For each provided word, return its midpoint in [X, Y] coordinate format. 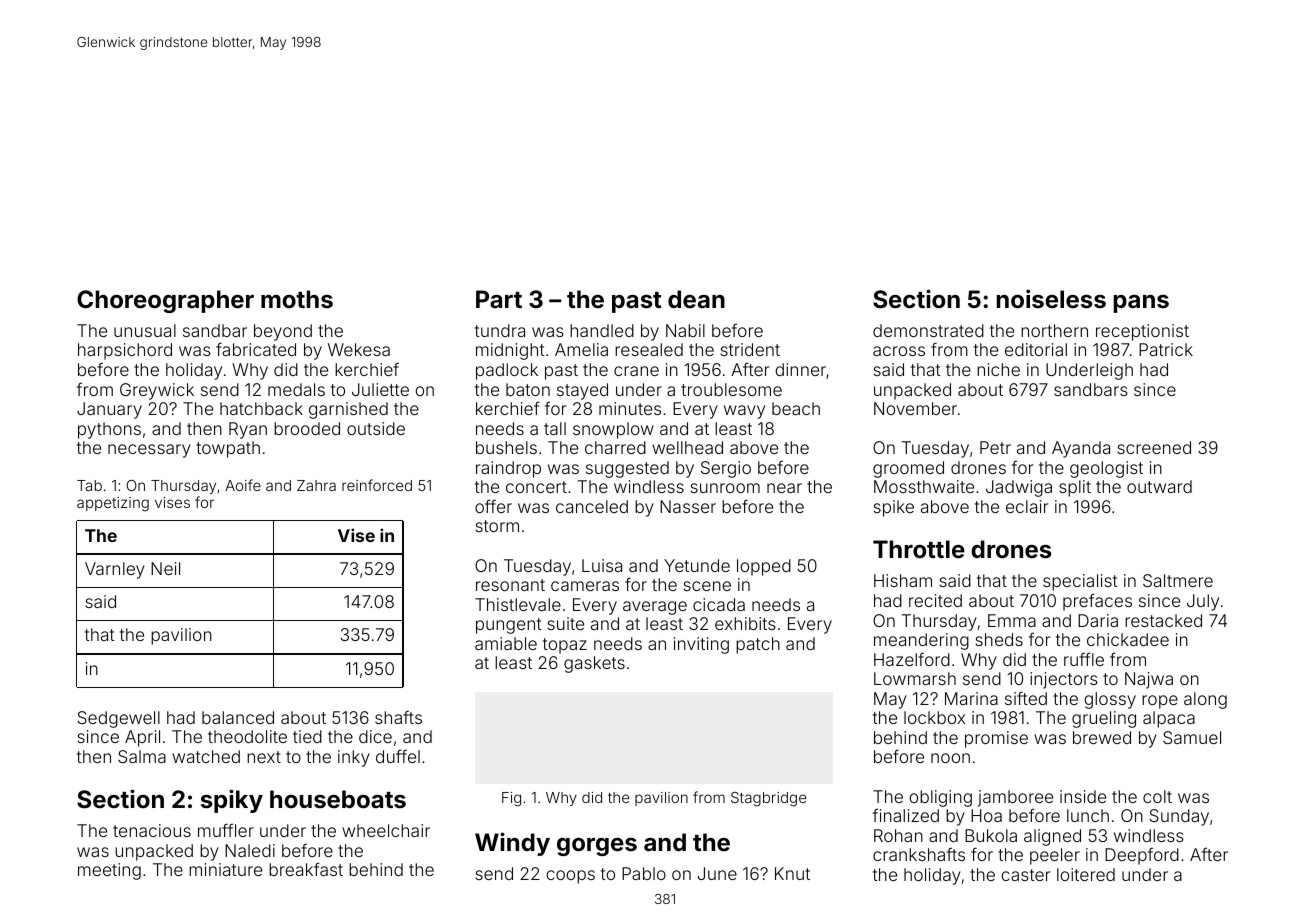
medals [296, 389]
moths [297, 299]
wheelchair [386, 830]
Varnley [115, 570]
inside [1083, 796]
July [1203, 602]
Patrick [1166, 349]
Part [499, 299]
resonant [510, 585]
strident [750, 349]
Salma [142, 756]
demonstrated [928, 330]
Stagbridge [769, 799]
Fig [511, 799]
